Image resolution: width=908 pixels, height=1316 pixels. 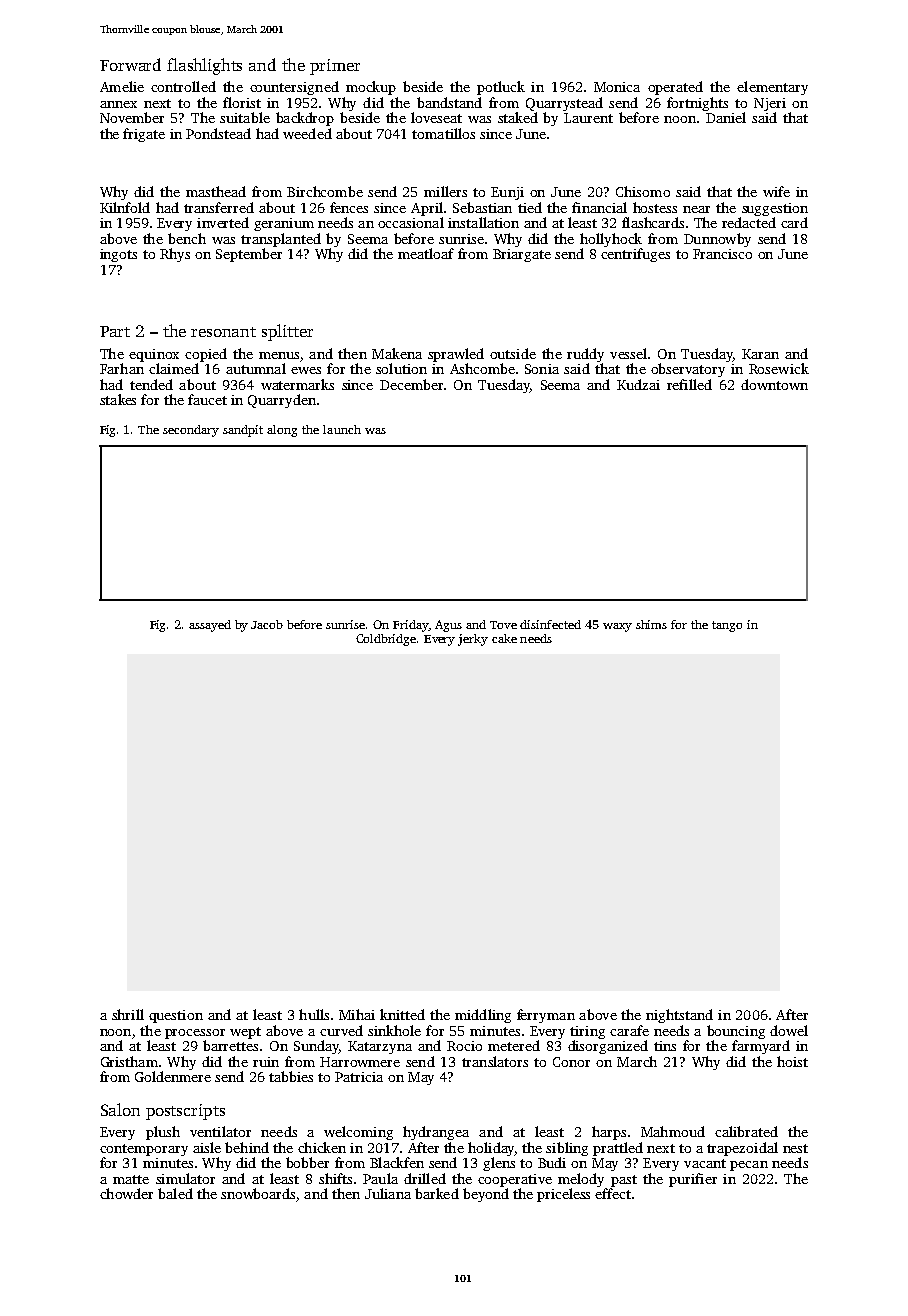 What do you see at coordinates (464, 1046) in the screenshot?
I see `Rocio` at bounding box center [464, 1046].
